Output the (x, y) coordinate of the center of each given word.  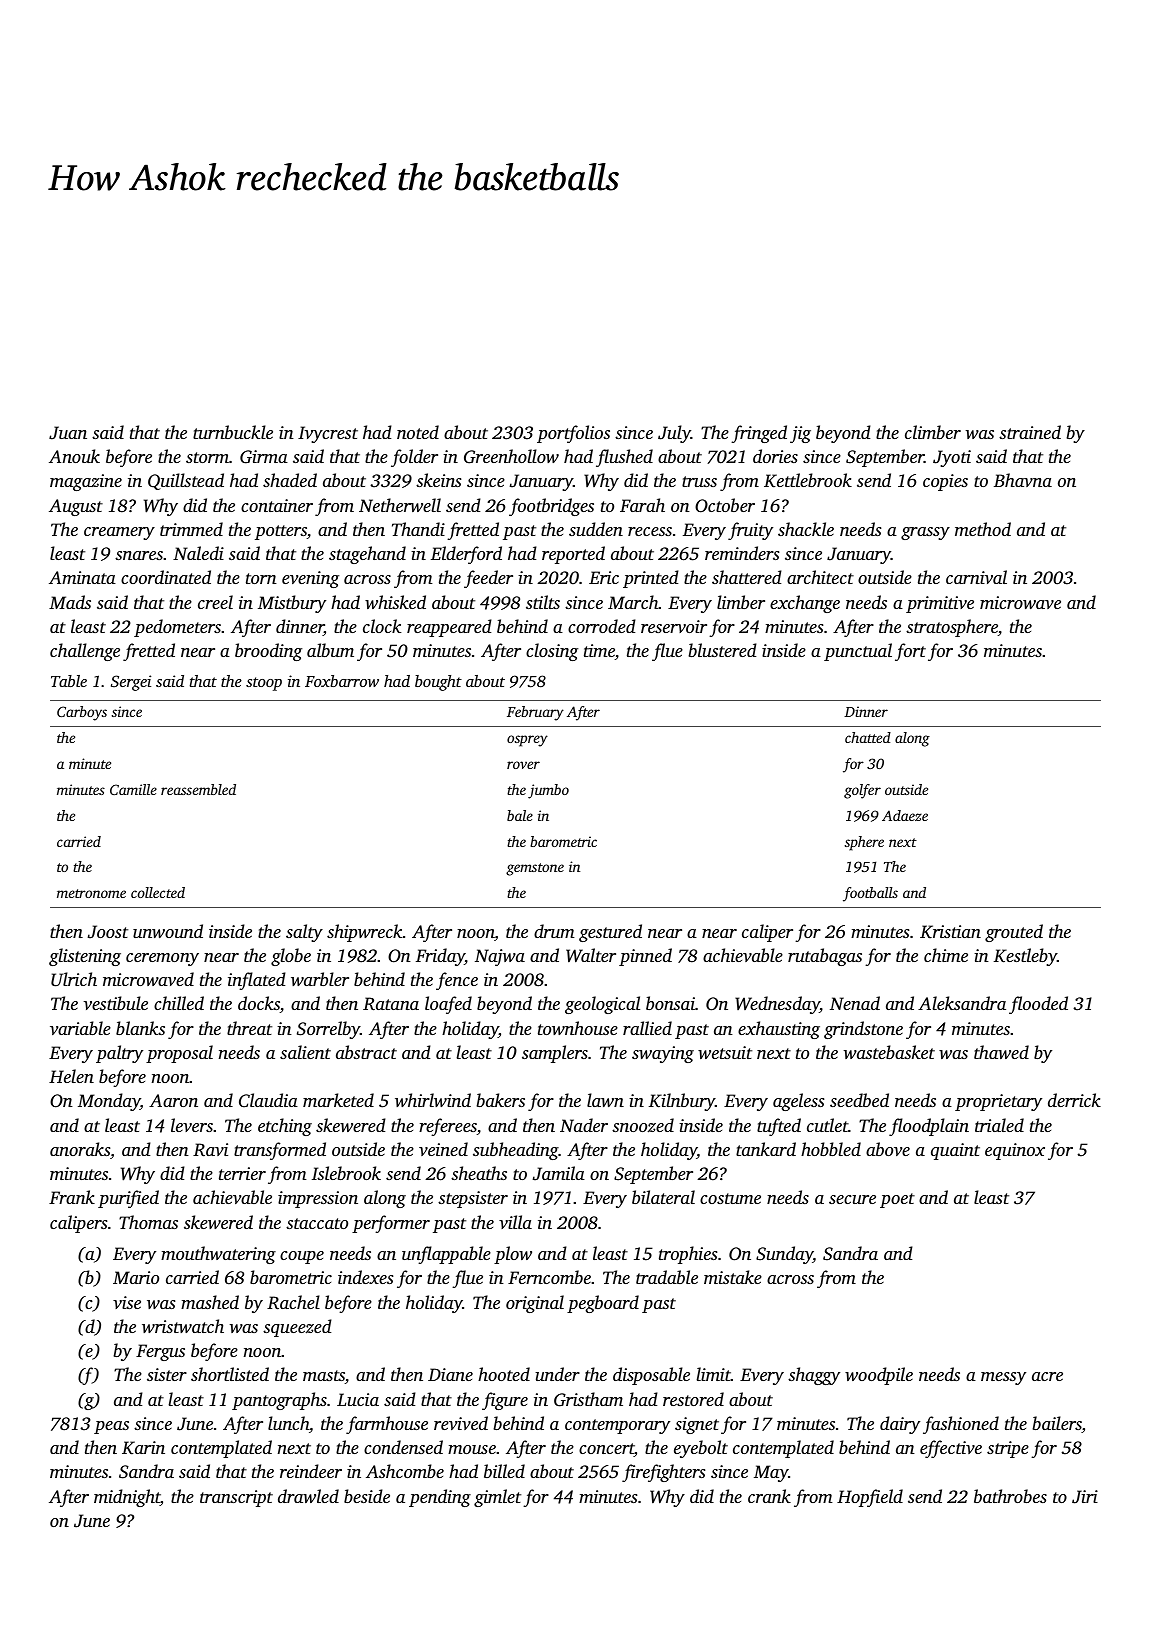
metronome (91, 893)
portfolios (573, 434)
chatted (868, 737)
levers (192, 1125)
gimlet (497, 1498)
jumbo (548, 791)
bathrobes (1010, 1496)
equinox (1015, 1151)
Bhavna (1023, 480)
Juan (68, 433)
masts (324, 1377)
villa (515, 1222)
